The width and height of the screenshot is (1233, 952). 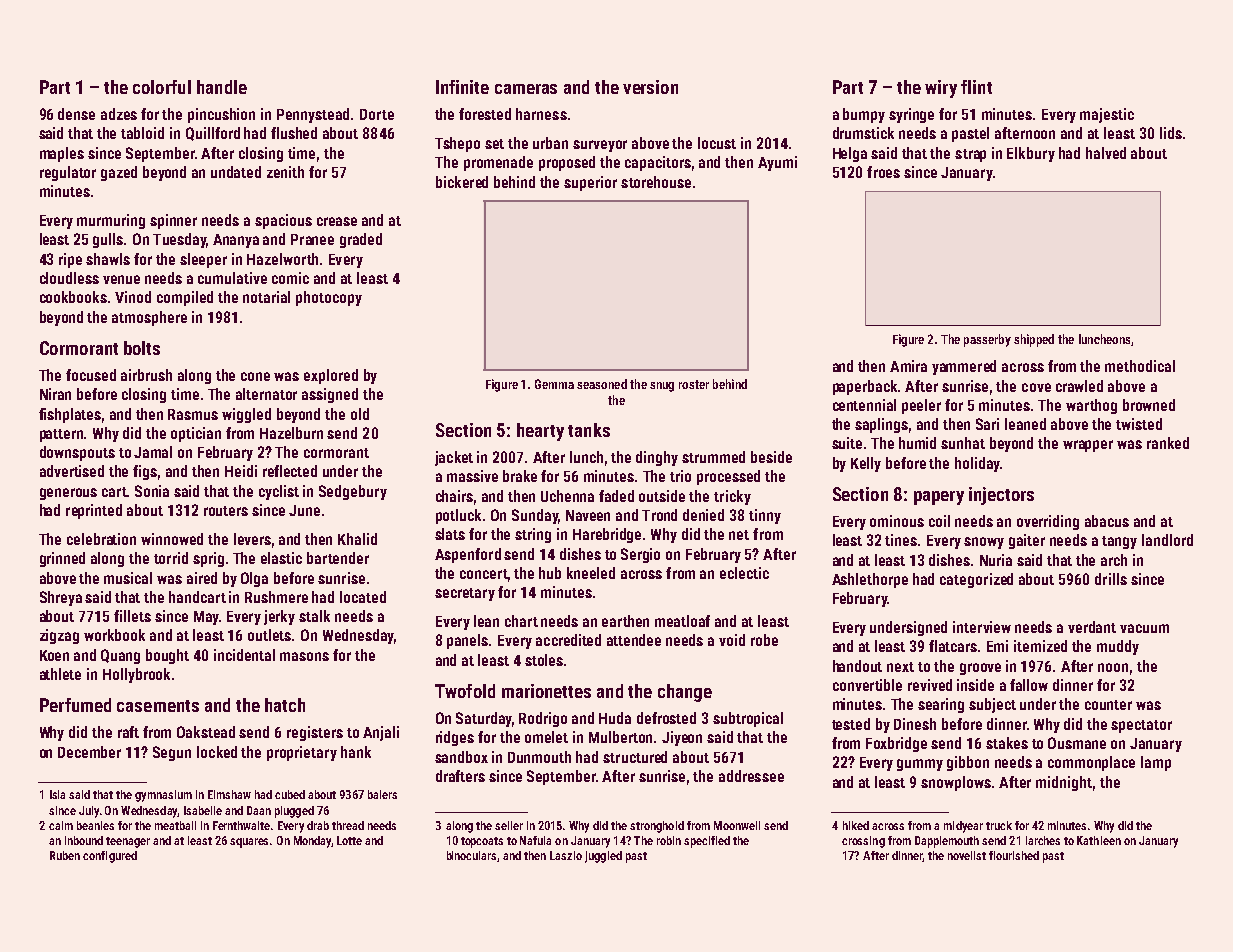 What do you see at coordinates (462, 182) in the screenshot?
I see `bickered` at bounding box center [462, 182].
